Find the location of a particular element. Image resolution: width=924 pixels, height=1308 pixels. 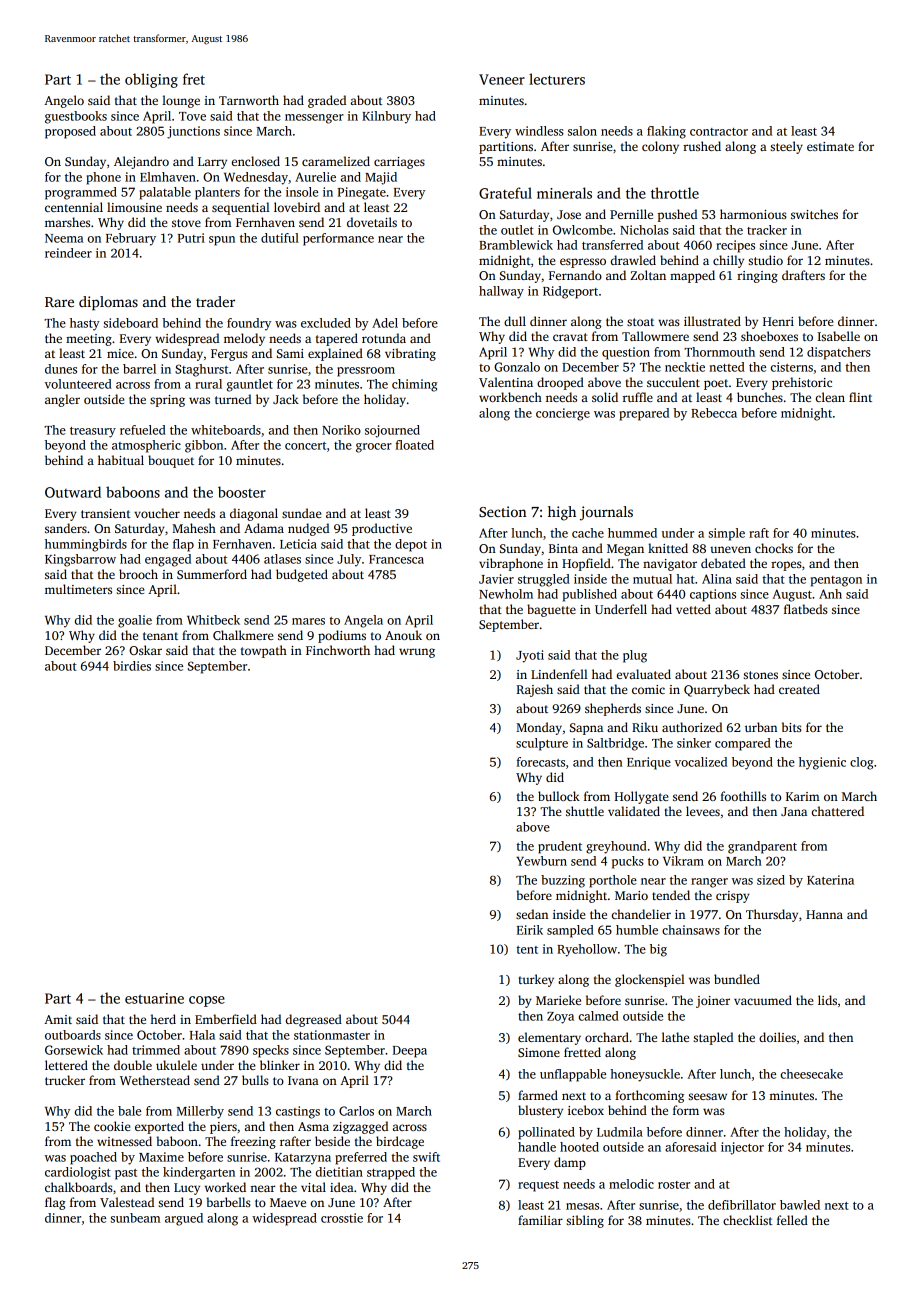

obliging is located at coordinates (151, 80).
